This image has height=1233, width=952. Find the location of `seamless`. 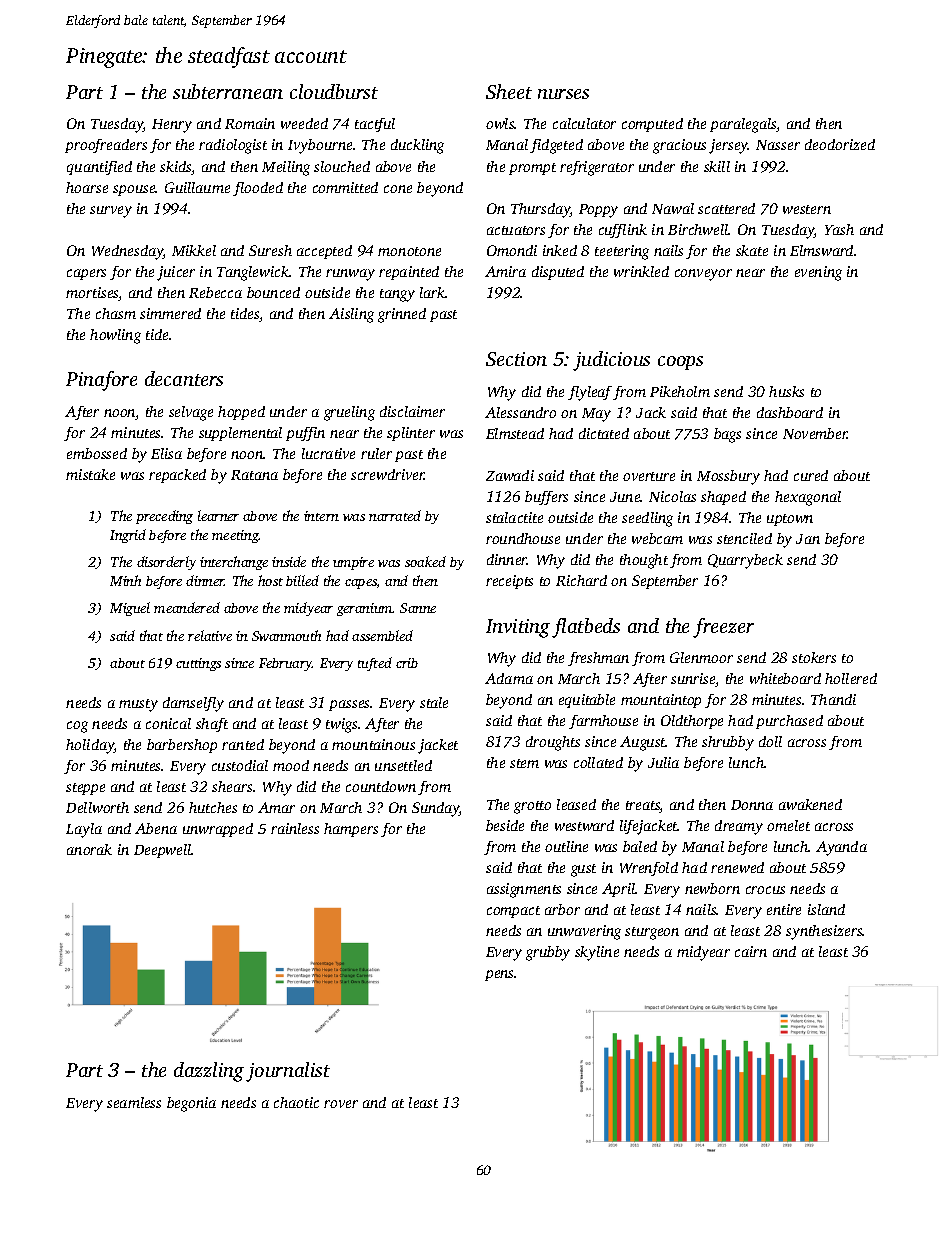

seamless is located at coordinates (134, 1102).
